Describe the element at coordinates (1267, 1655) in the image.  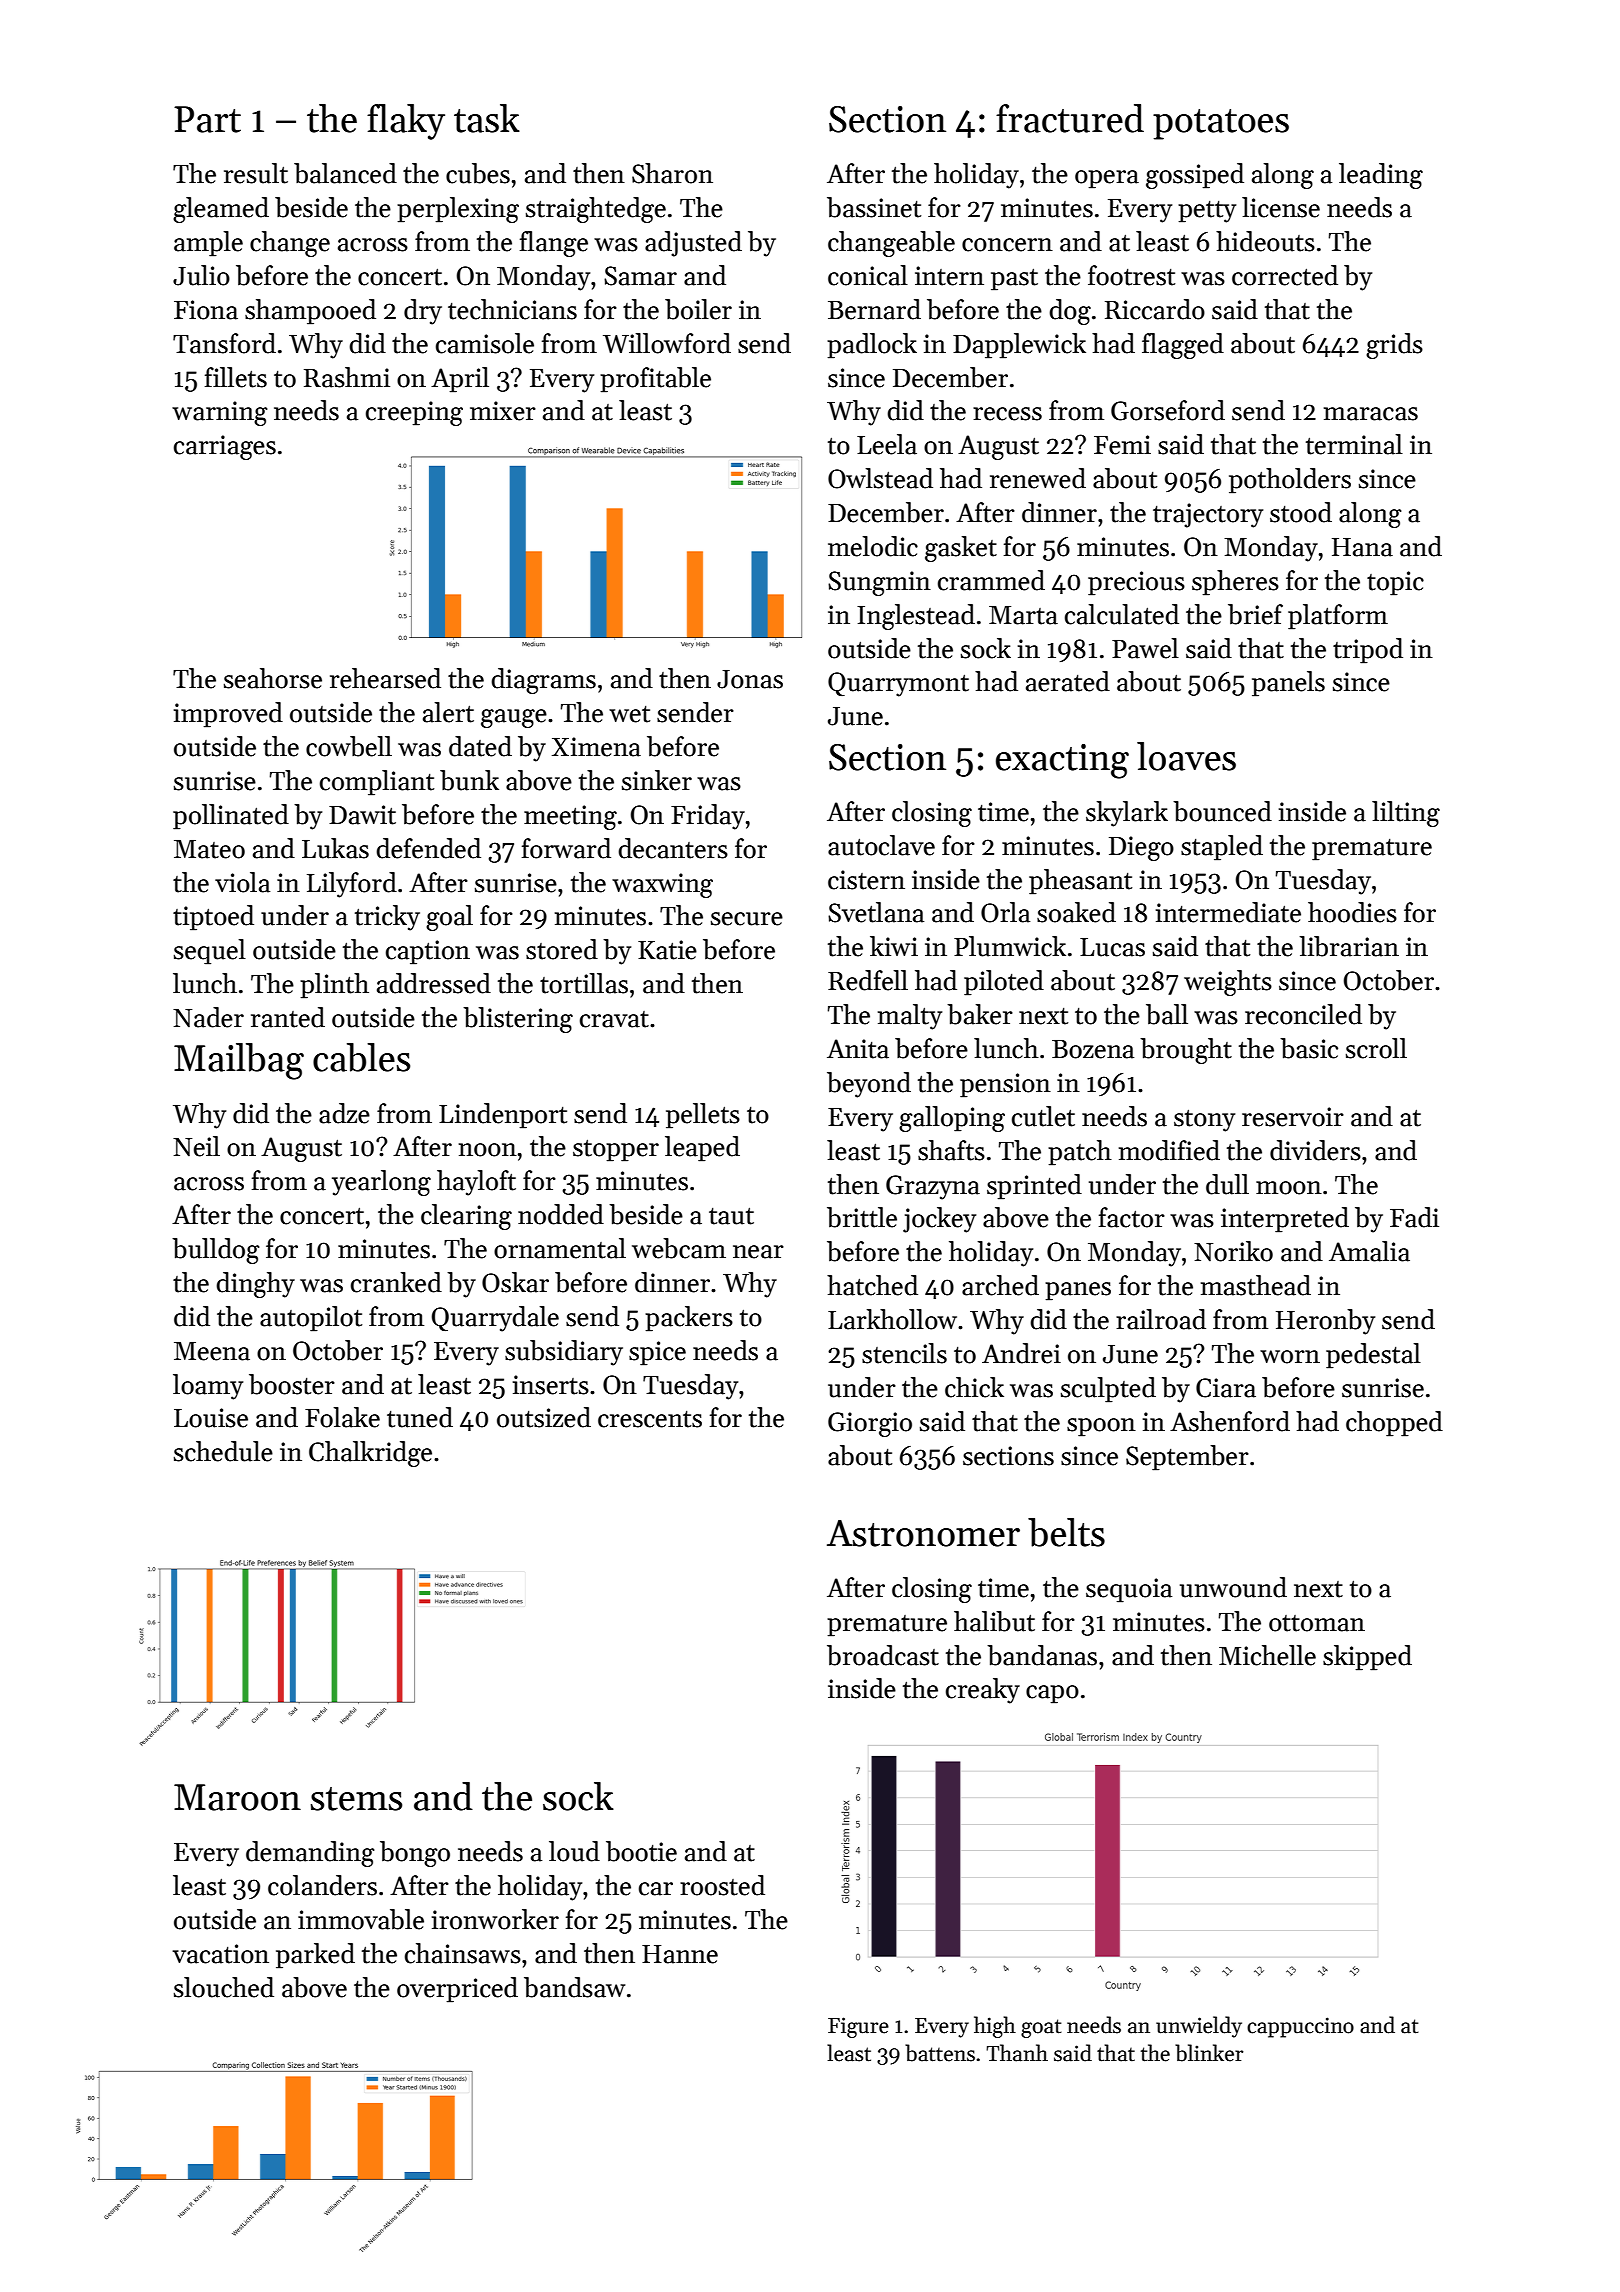
I see `Michelle` at that location.
